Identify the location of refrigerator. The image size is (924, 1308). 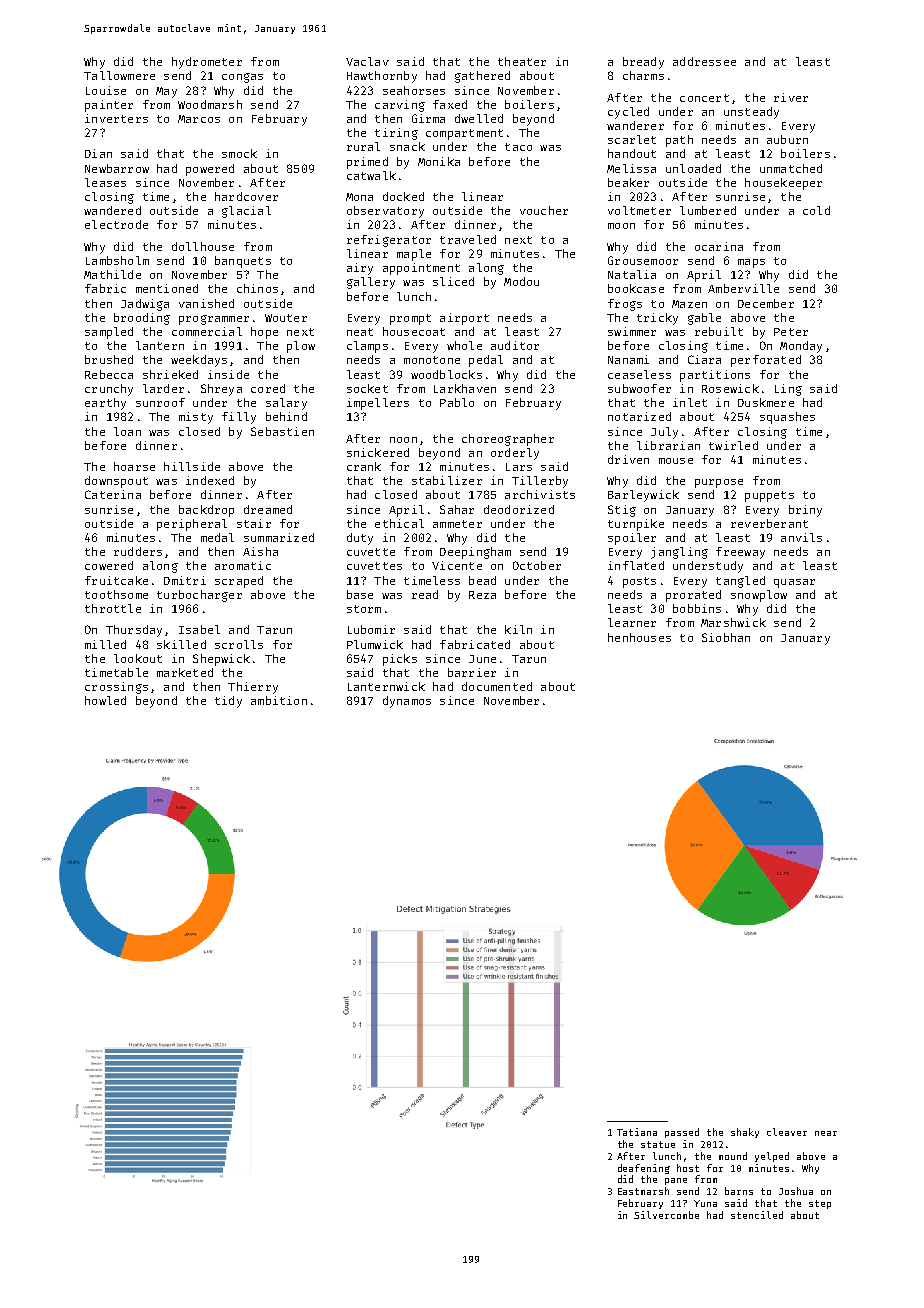
(389, 241).
